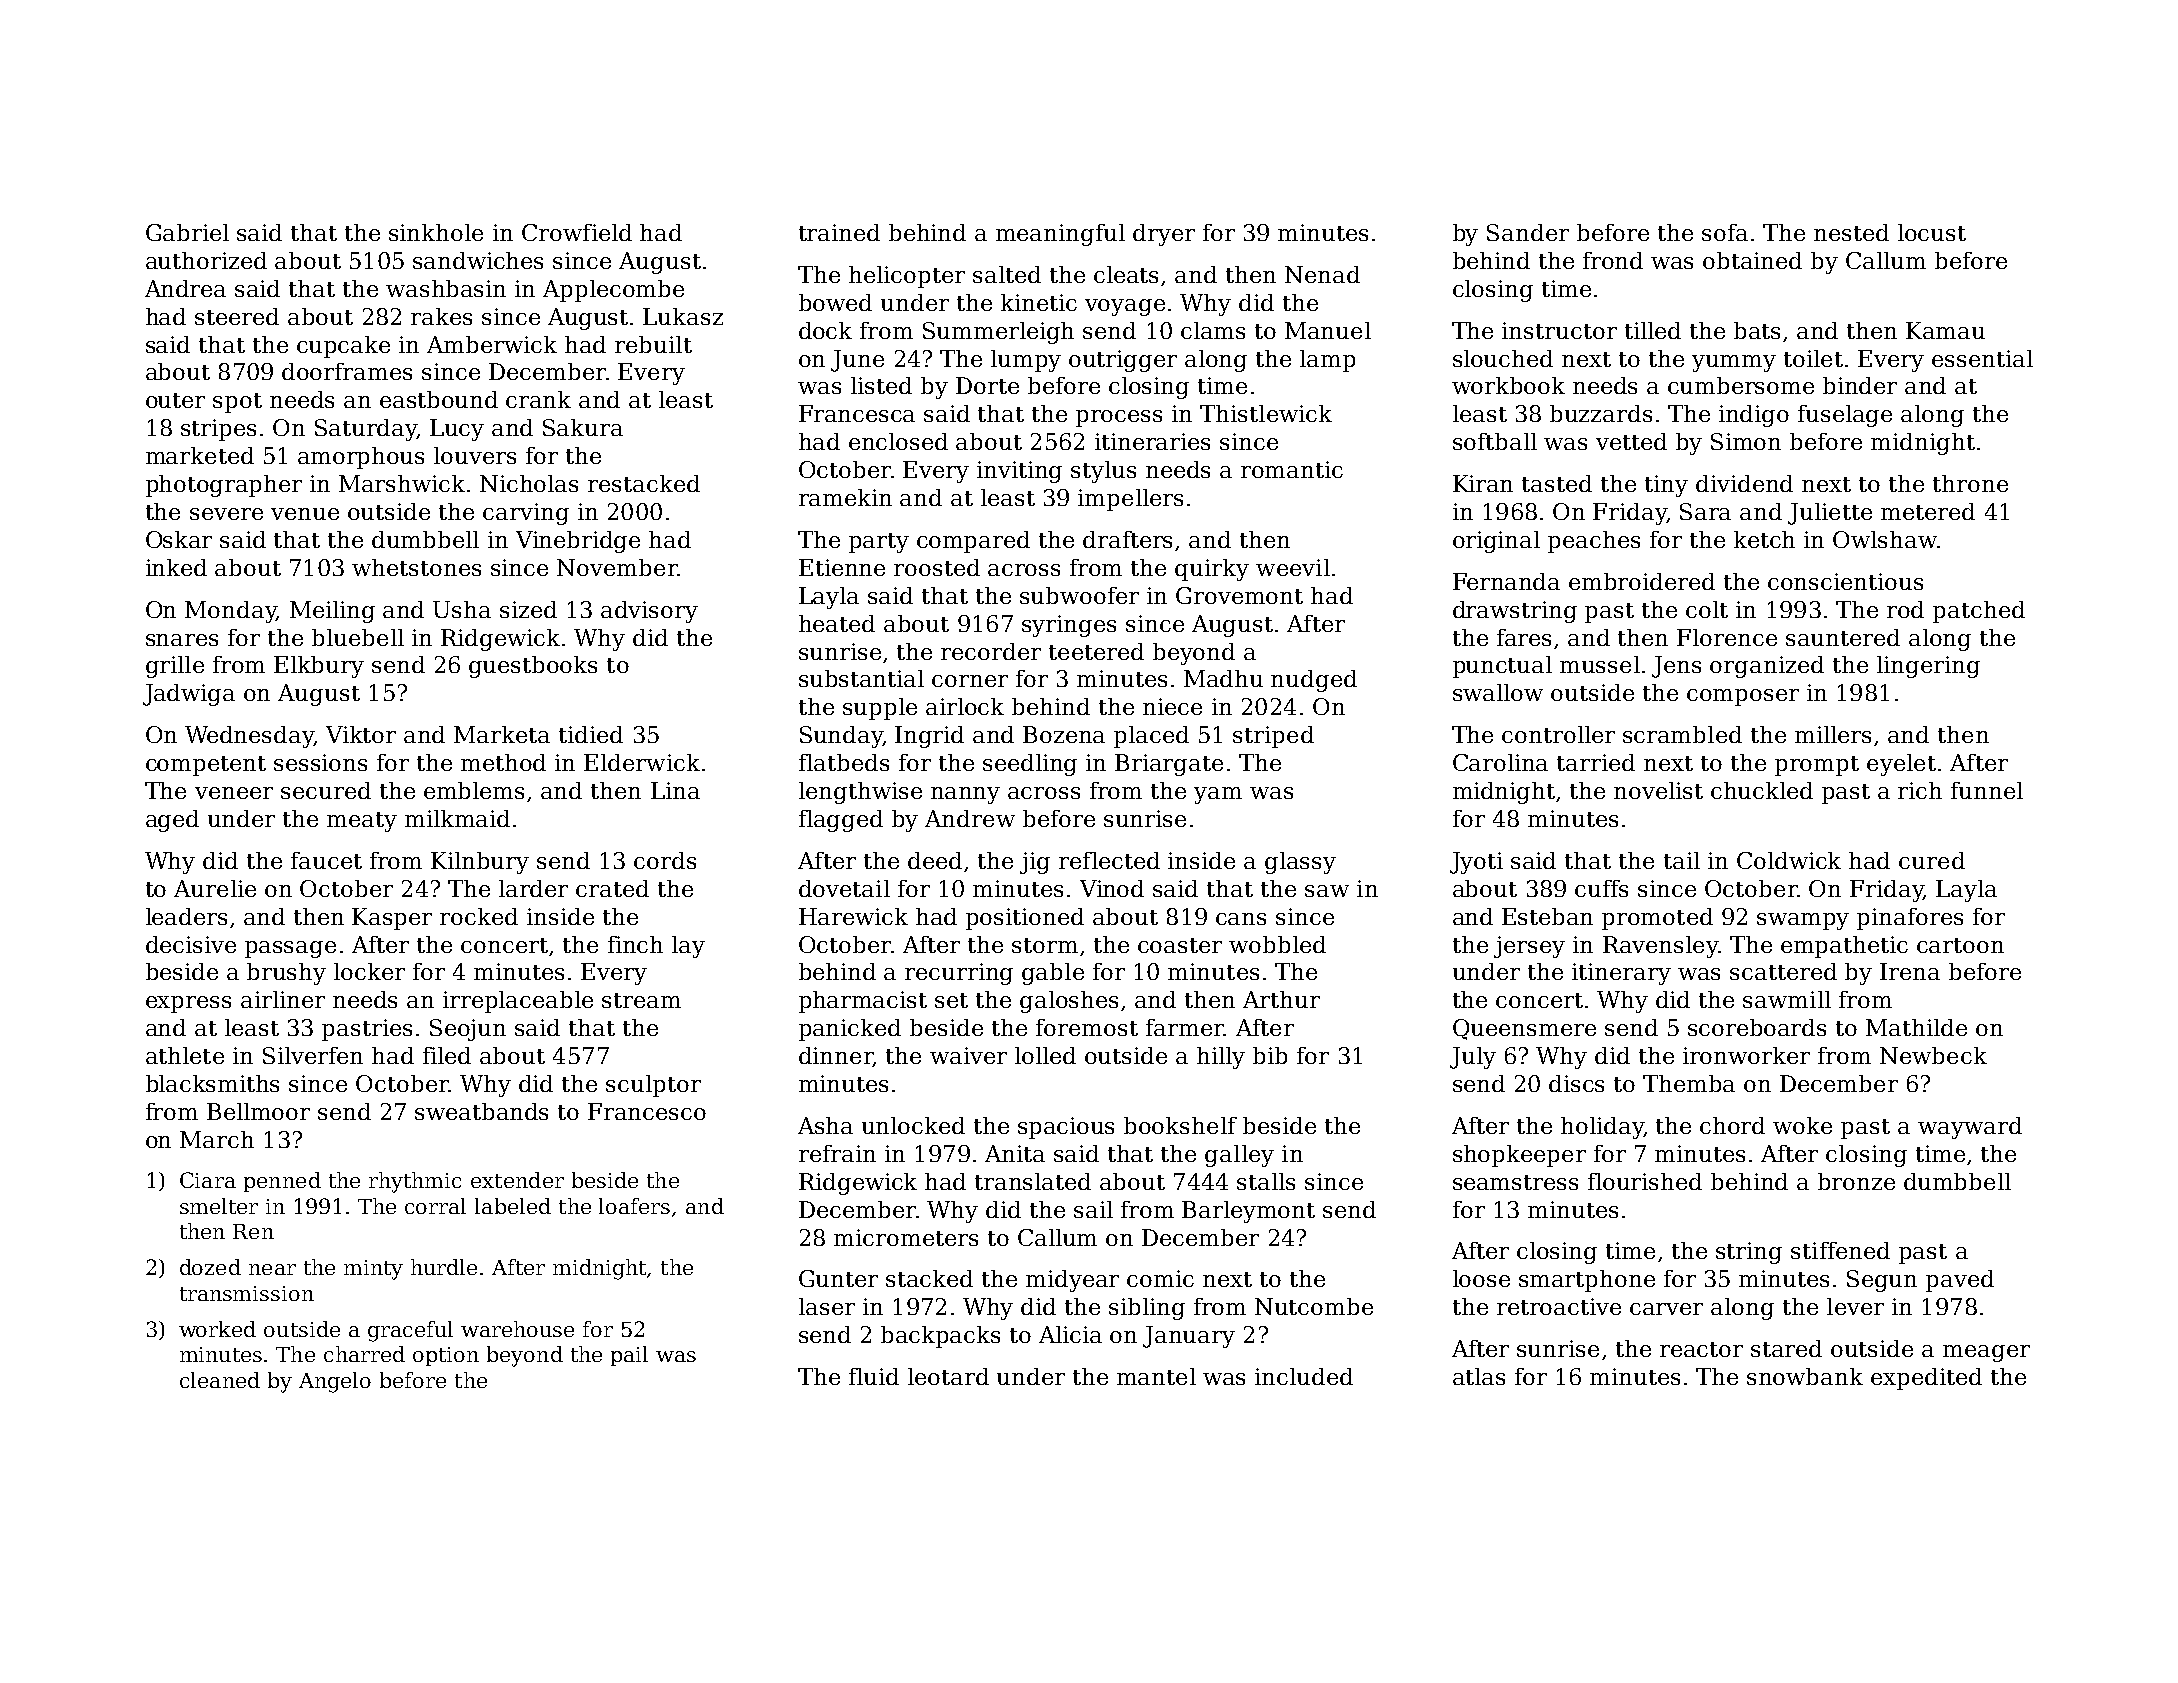 This screenshot has height=1683, width=2178. Describe the element at coordinates (1495, 441) in the screenshot. I see `softball` at that location.
